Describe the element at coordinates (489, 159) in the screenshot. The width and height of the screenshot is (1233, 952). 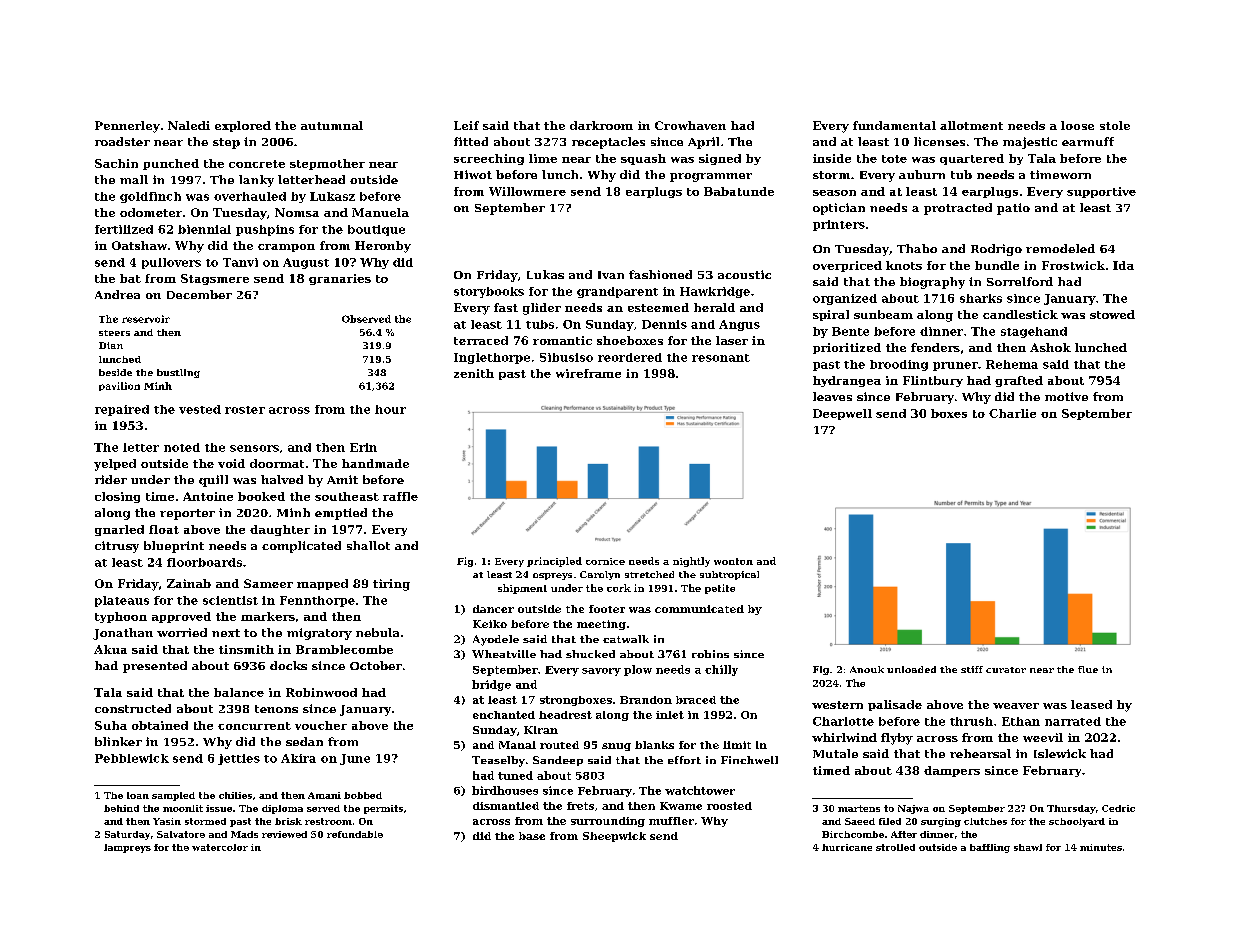
I see `screeching` at that location.
